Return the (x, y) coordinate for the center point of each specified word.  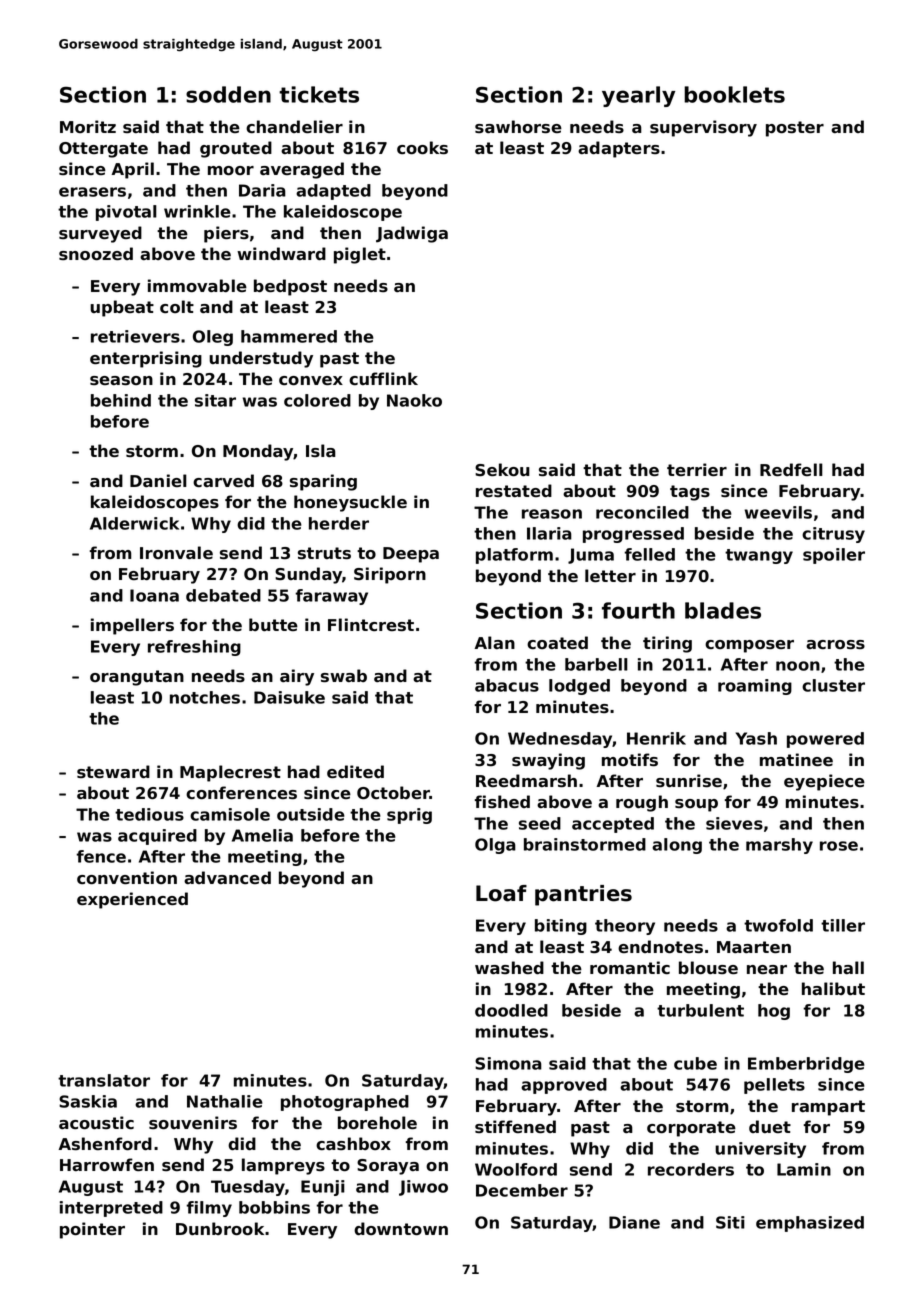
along (677, 846)
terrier (697, 469)
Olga (495, 846)
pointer (92, 1230)
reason (552, 514)
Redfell (791, 469)
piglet (360, 255)
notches (205, 697)
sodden (228, 94)
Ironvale (176, 552)
